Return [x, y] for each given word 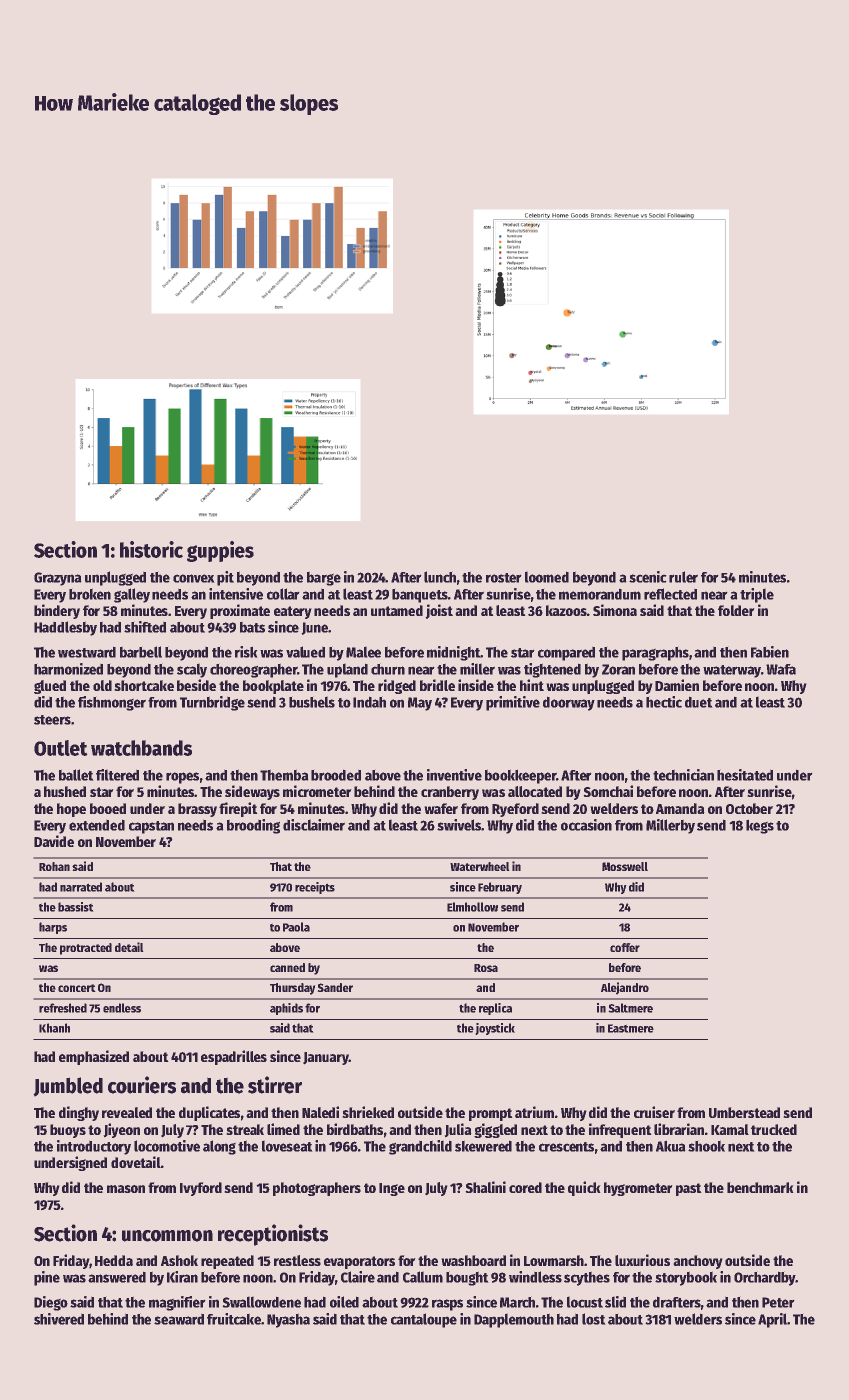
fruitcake [234, 1319]
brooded [336, 775]
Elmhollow [472, 907]
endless [122, 1008]
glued [50, 687]
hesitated [745, 775]
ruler [683, 577]
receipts [315, 888]
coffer [625, 947]
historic [151, 549]
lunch [440, 577]
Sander [335, 987]
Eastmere [631, 1028]
